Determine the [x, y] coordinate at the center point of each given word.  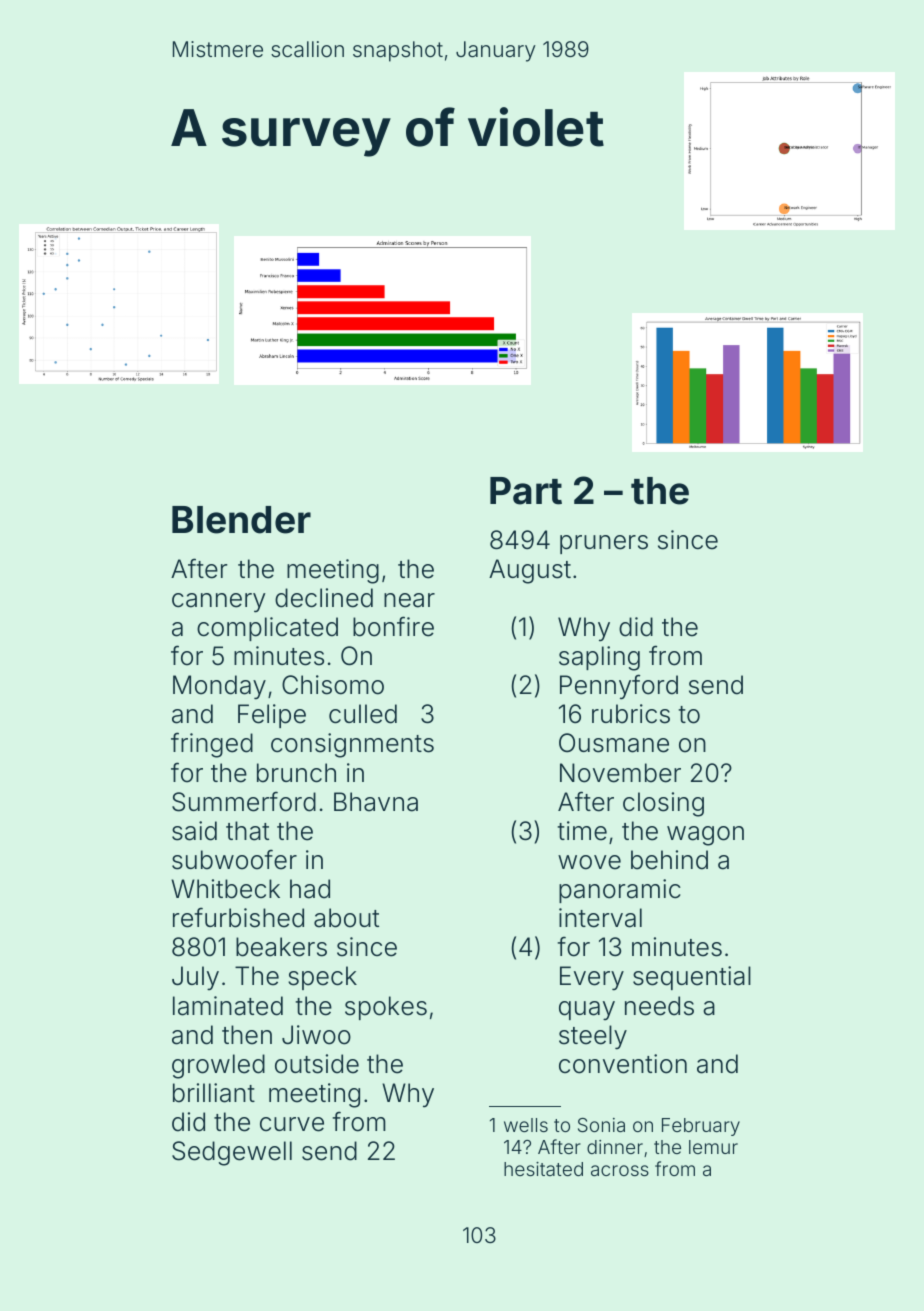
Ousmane [614, 743]
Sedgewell [232, 1153]
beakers [281, 947]
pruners [604, 544]
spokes [386, 1008]
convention [623, 1064]
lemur [713, 1147]
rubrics [631, 714]
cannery [219, 603]
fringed [212, 745]
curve [292, 1124]
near [409, 600]
